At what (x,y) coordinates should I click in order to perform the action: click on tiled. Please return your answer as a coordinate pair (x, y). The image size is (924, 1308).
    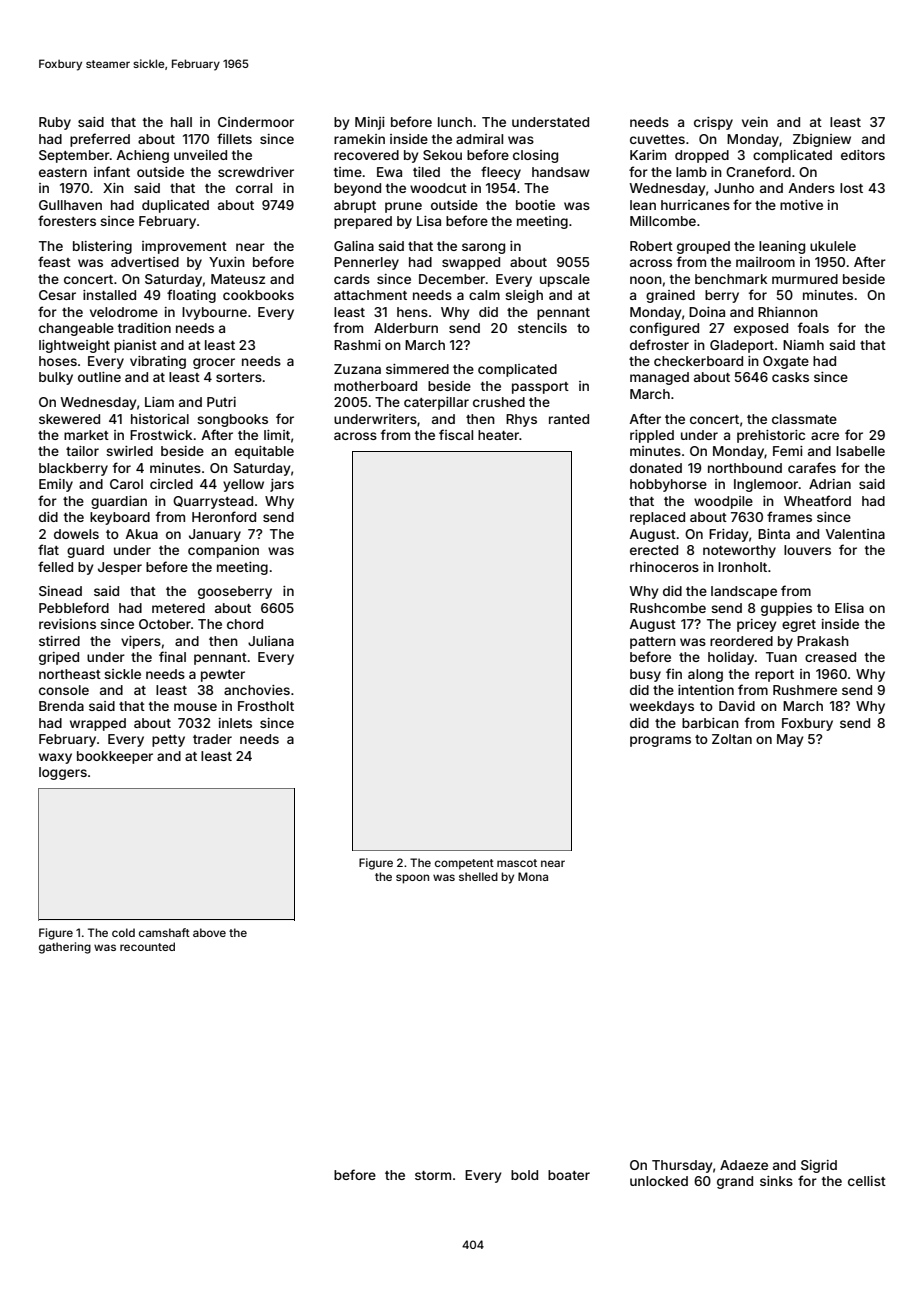
    Looking at the image, I should click on (426, 172).
